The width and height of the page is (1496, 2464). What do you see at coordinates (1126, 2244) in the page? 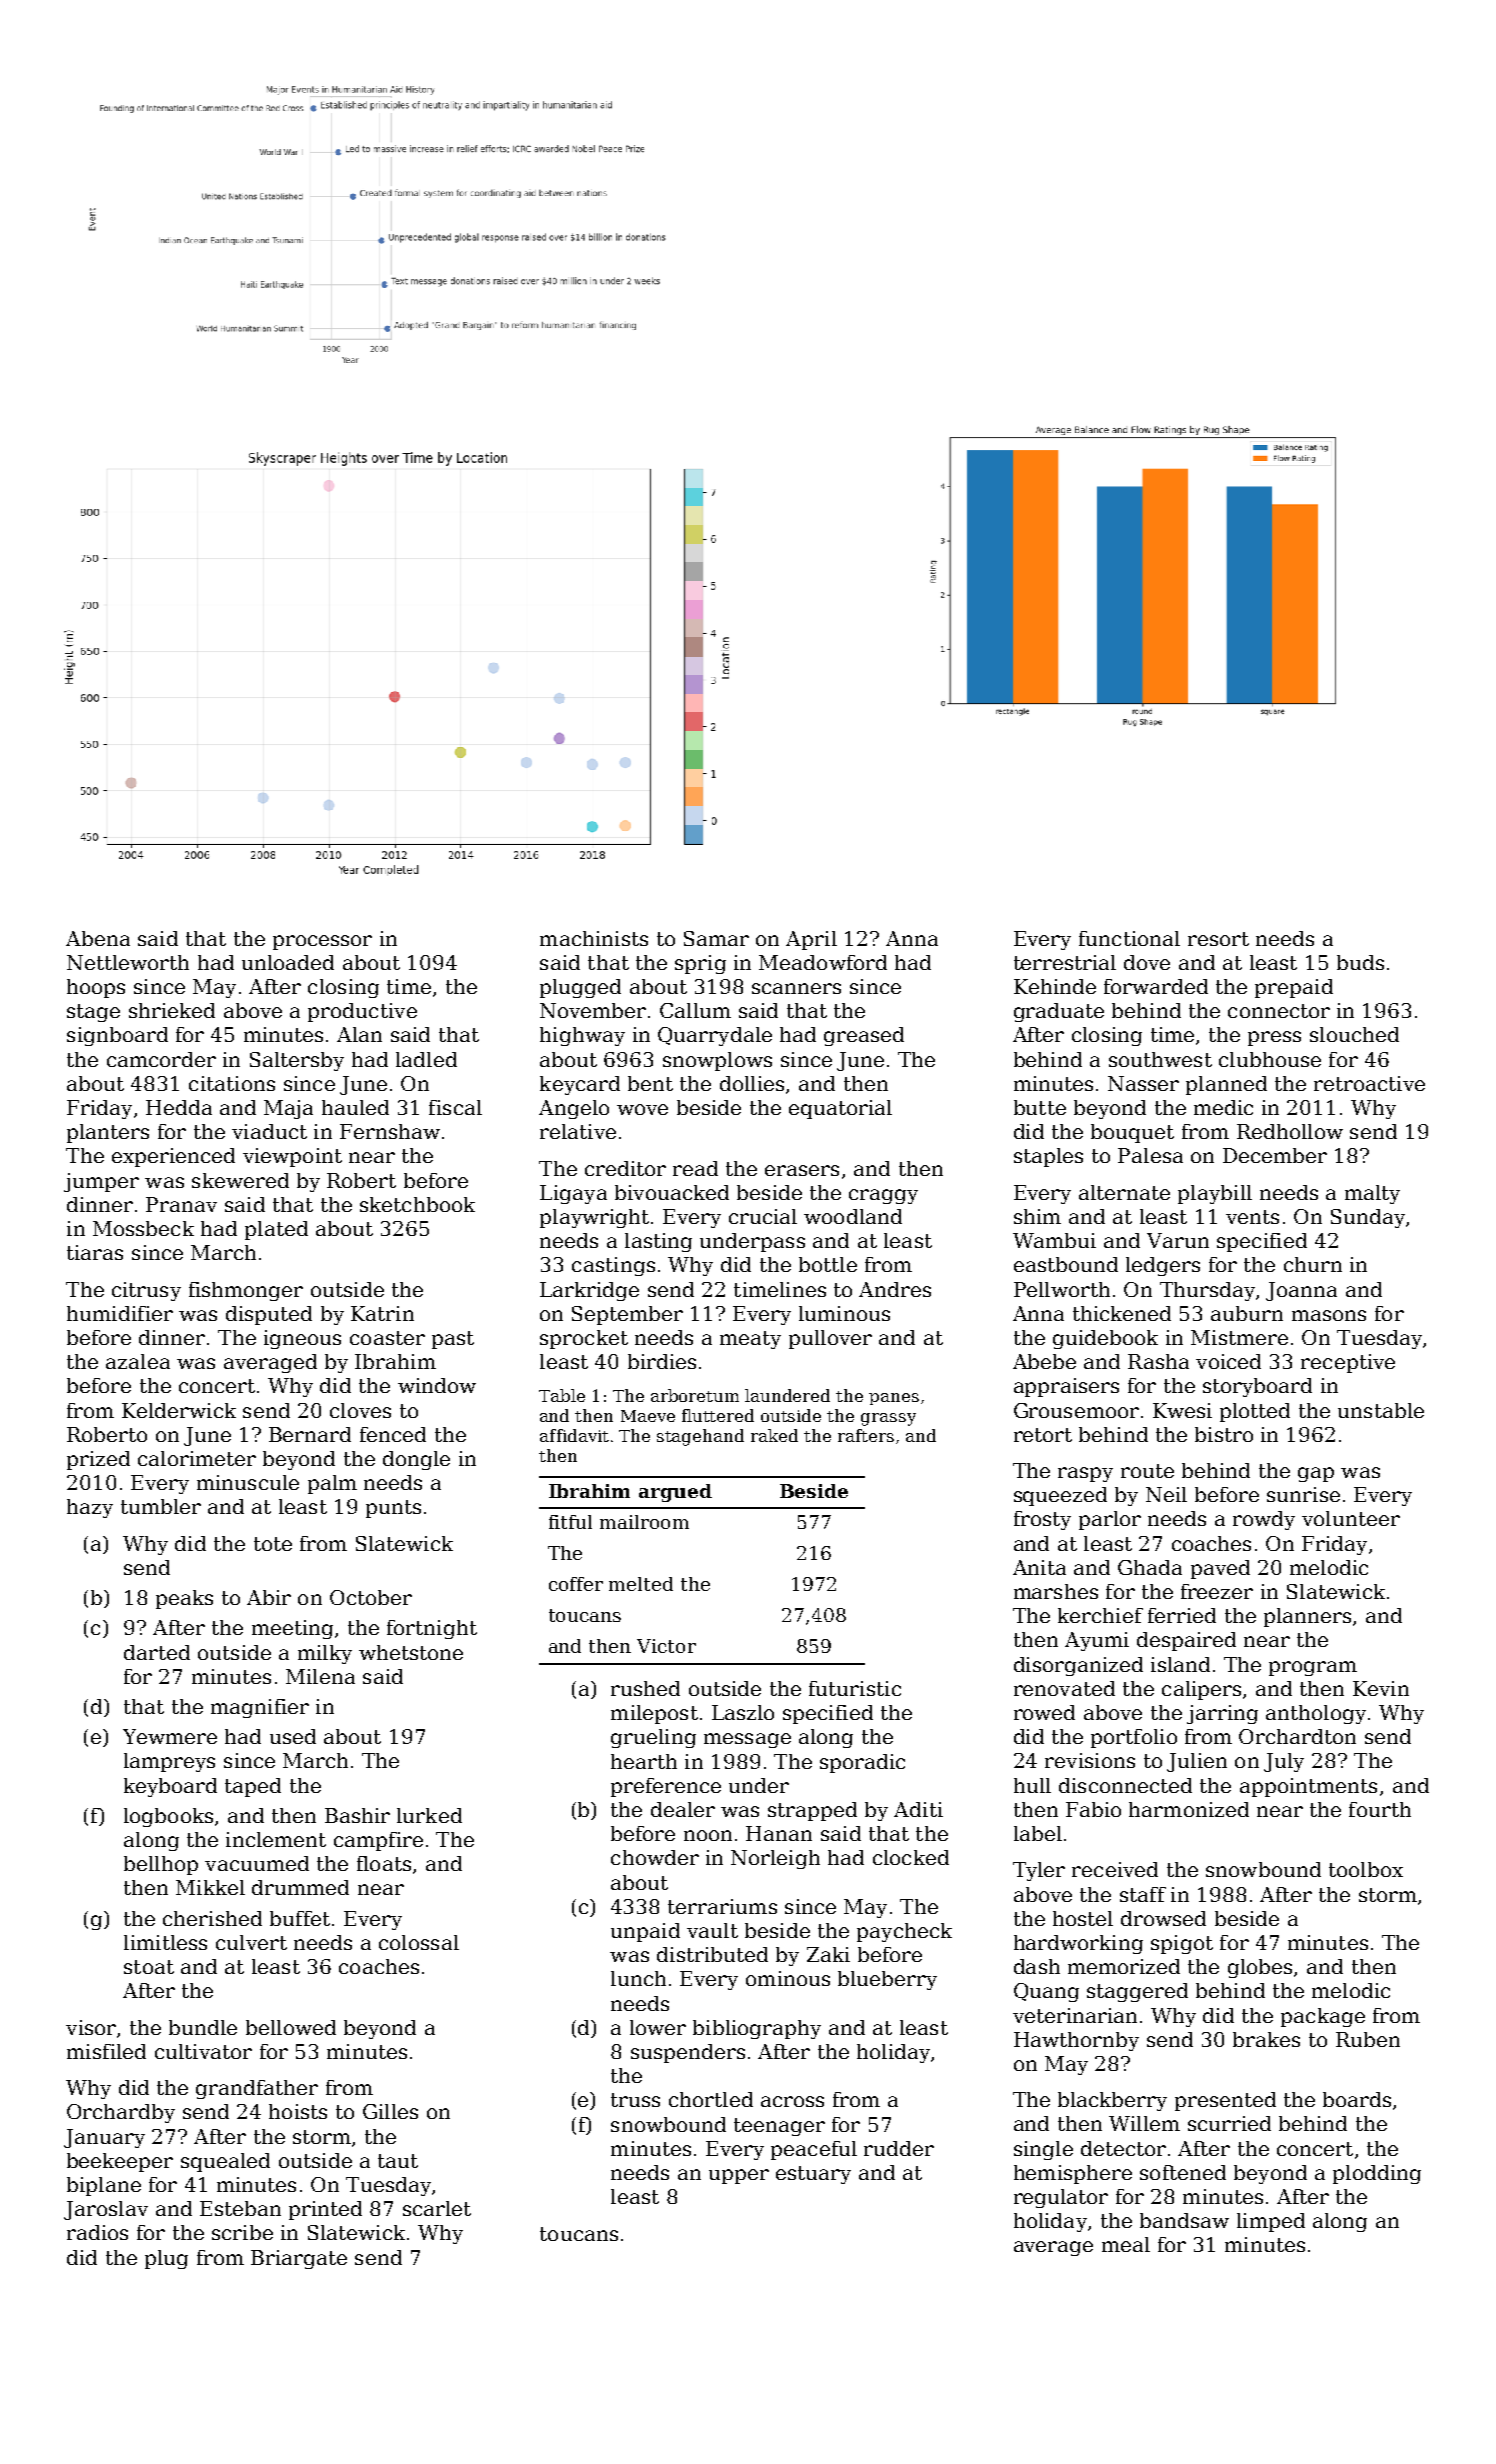
I see `meal` at bounding box center [1126, 2244].
